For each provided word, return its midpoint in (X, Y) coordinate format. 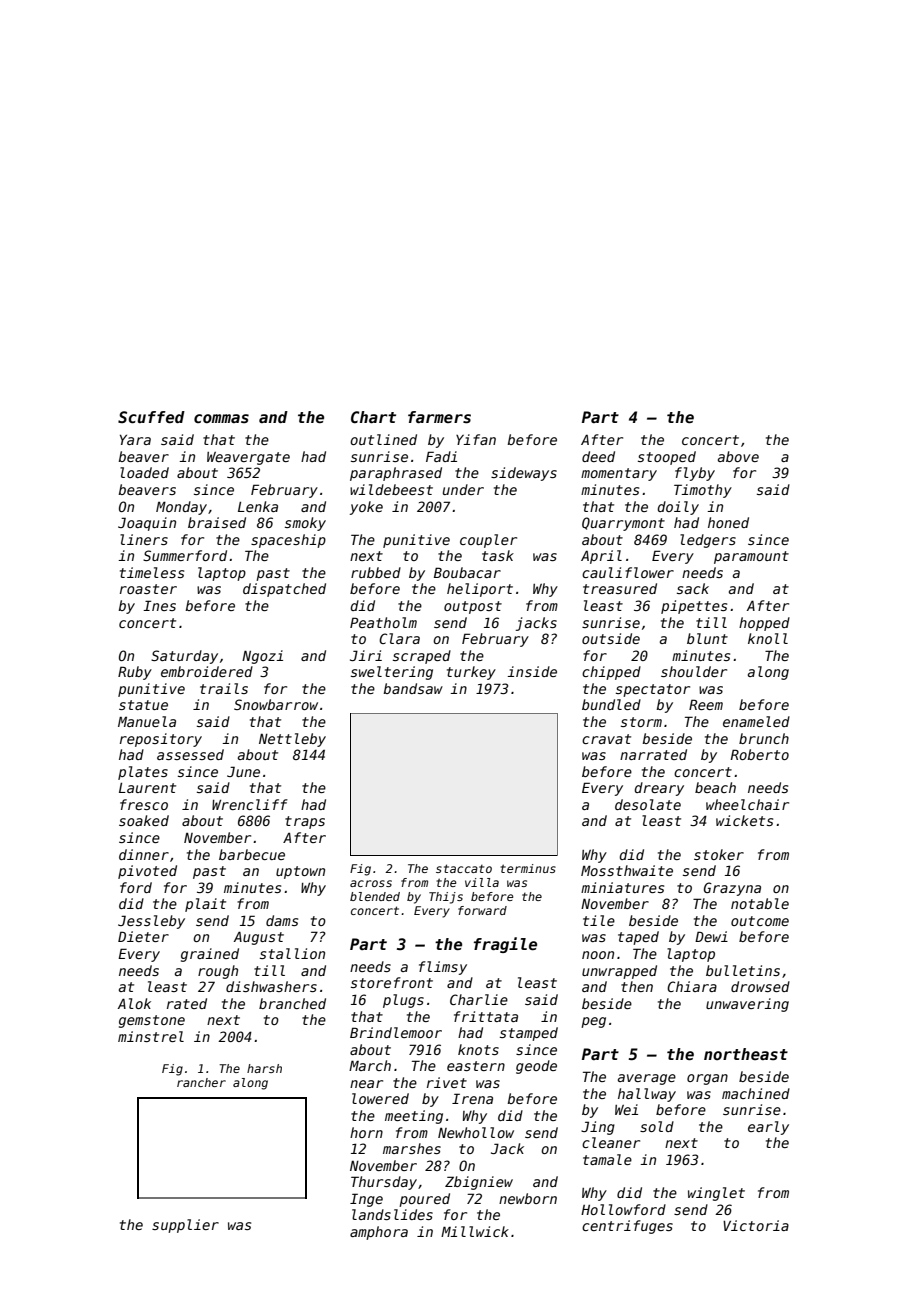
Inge (366, 1200)
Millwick (475, 1231)
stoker (719, 854)
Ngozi (262, 657)
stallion (292, 953)
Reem (706, 704)
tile (599, 920)
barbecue (252, 854)
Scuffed (151, 417)
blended (375, 896)
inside (532, 671)
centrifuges (627, 1227)
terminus (528, 868)
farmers (439, 417)
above (738, 456)
